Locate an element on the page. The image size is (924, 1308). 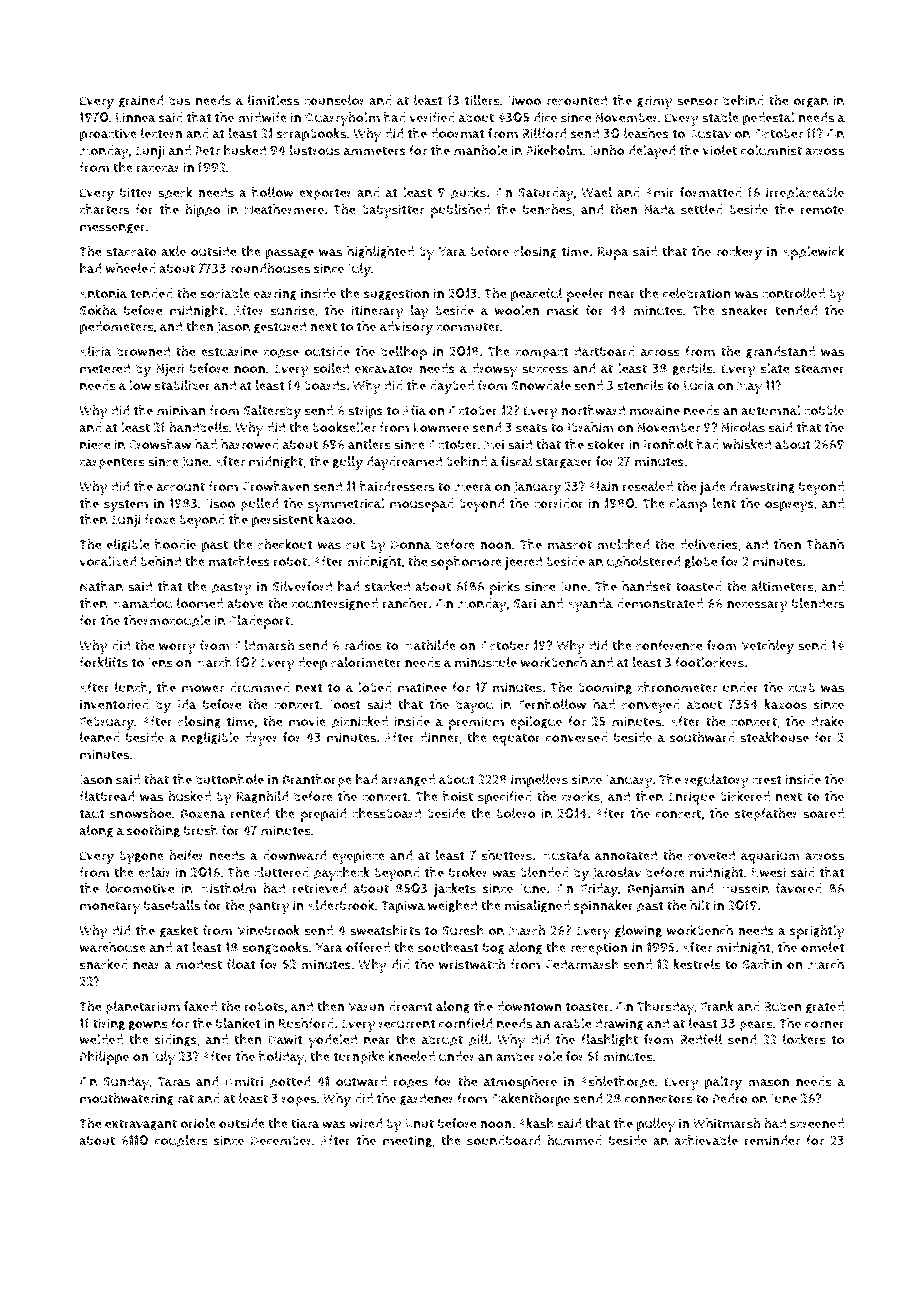
epilogue is located at coordinates (536, 723).
